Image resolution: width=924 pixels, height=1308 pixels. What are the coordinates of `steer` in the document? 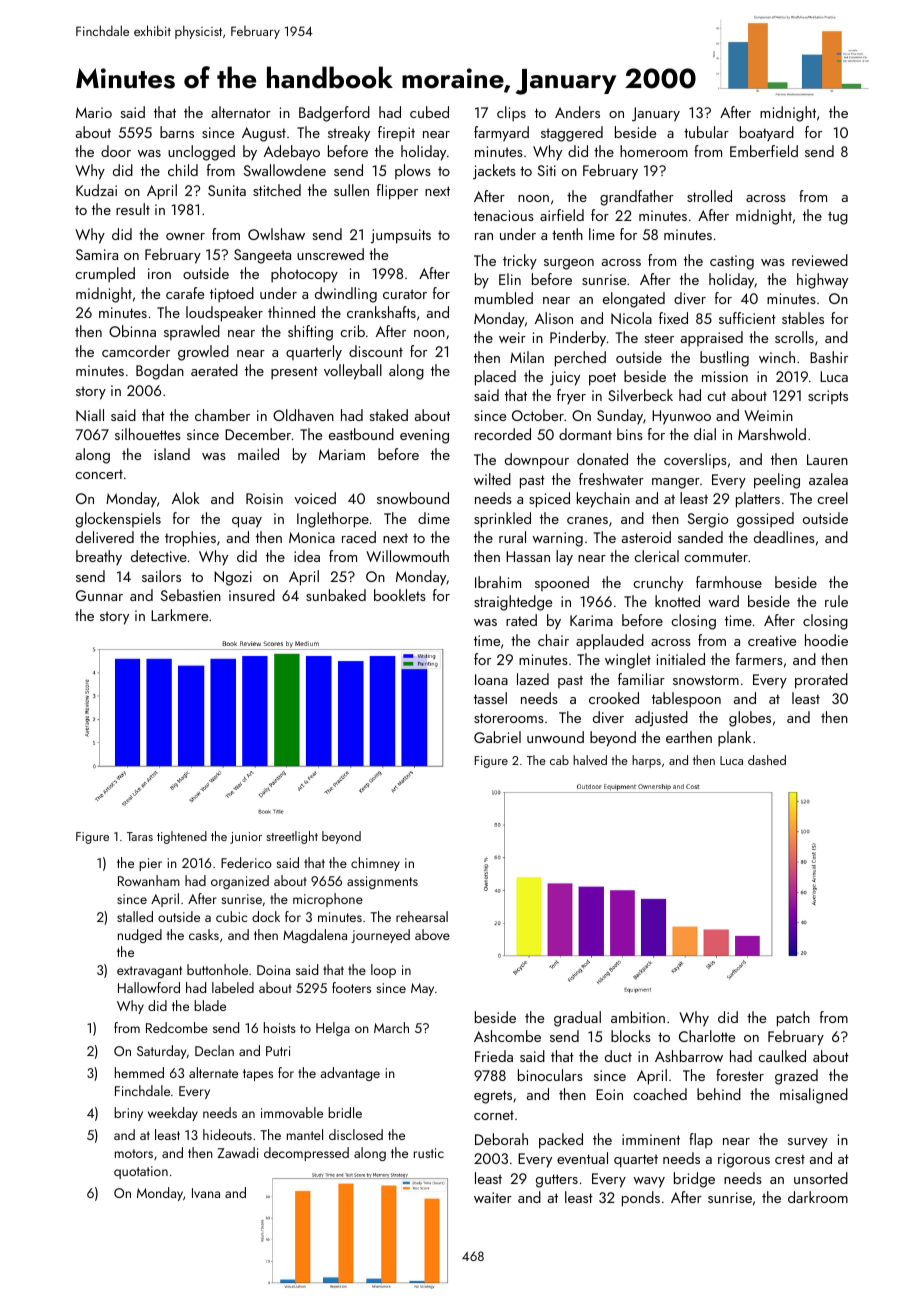 It's located at (659, 338).
